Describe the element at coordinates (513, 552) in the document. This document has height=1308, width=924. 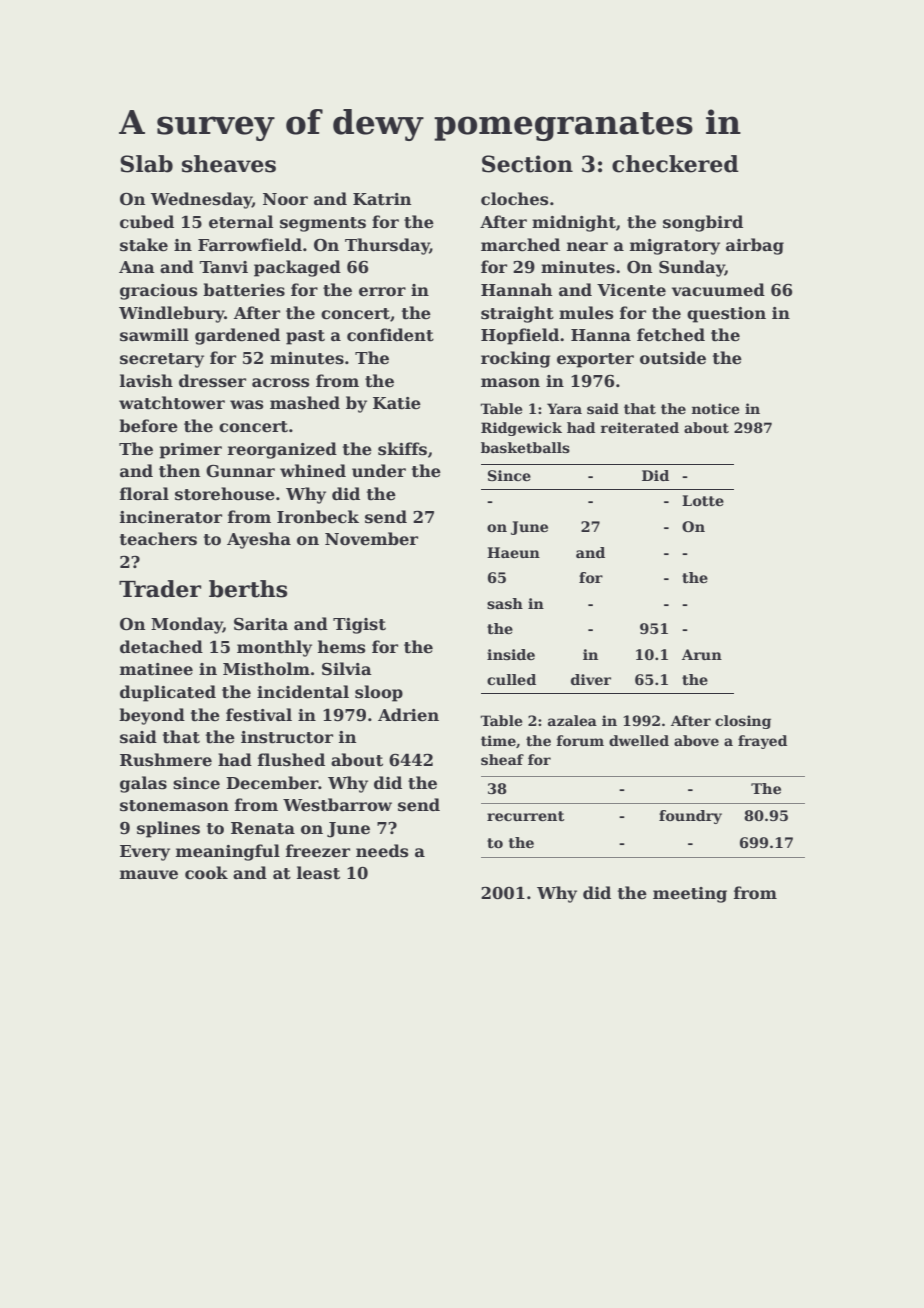
I see `Haeun` at that location.
